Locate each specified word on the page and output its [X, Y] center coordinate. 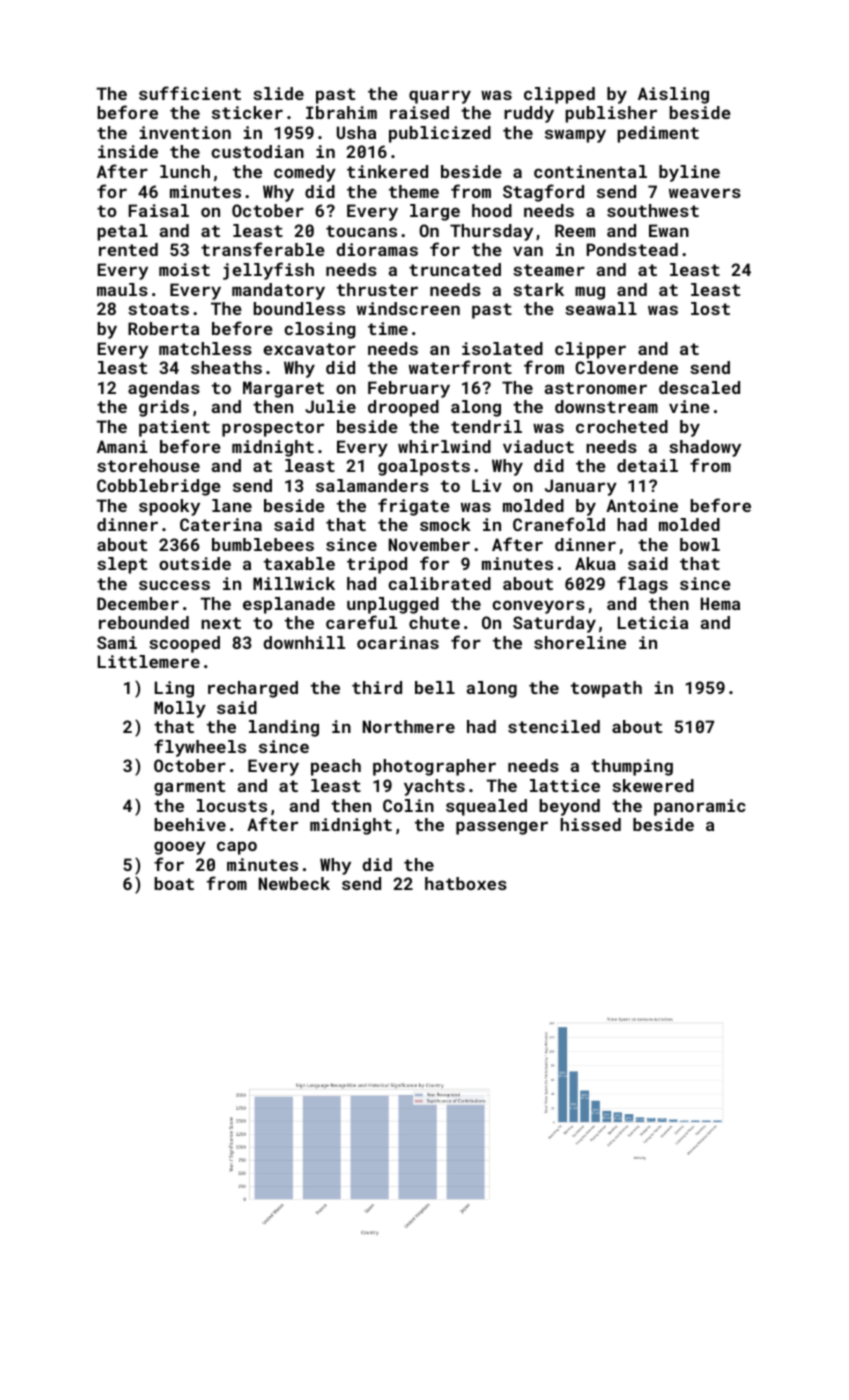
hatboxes [466, 883]
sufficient [190, 93]
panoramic [700, 807]
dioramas [377, 249]
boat [174, 883]
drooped [403, 408]
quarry [440, 97]
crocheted [622, 426]
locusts [232, 805]
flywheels [200, 748]
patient [174, 428]
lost [710, 308]
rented [128, 249]
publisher [611, 114]
